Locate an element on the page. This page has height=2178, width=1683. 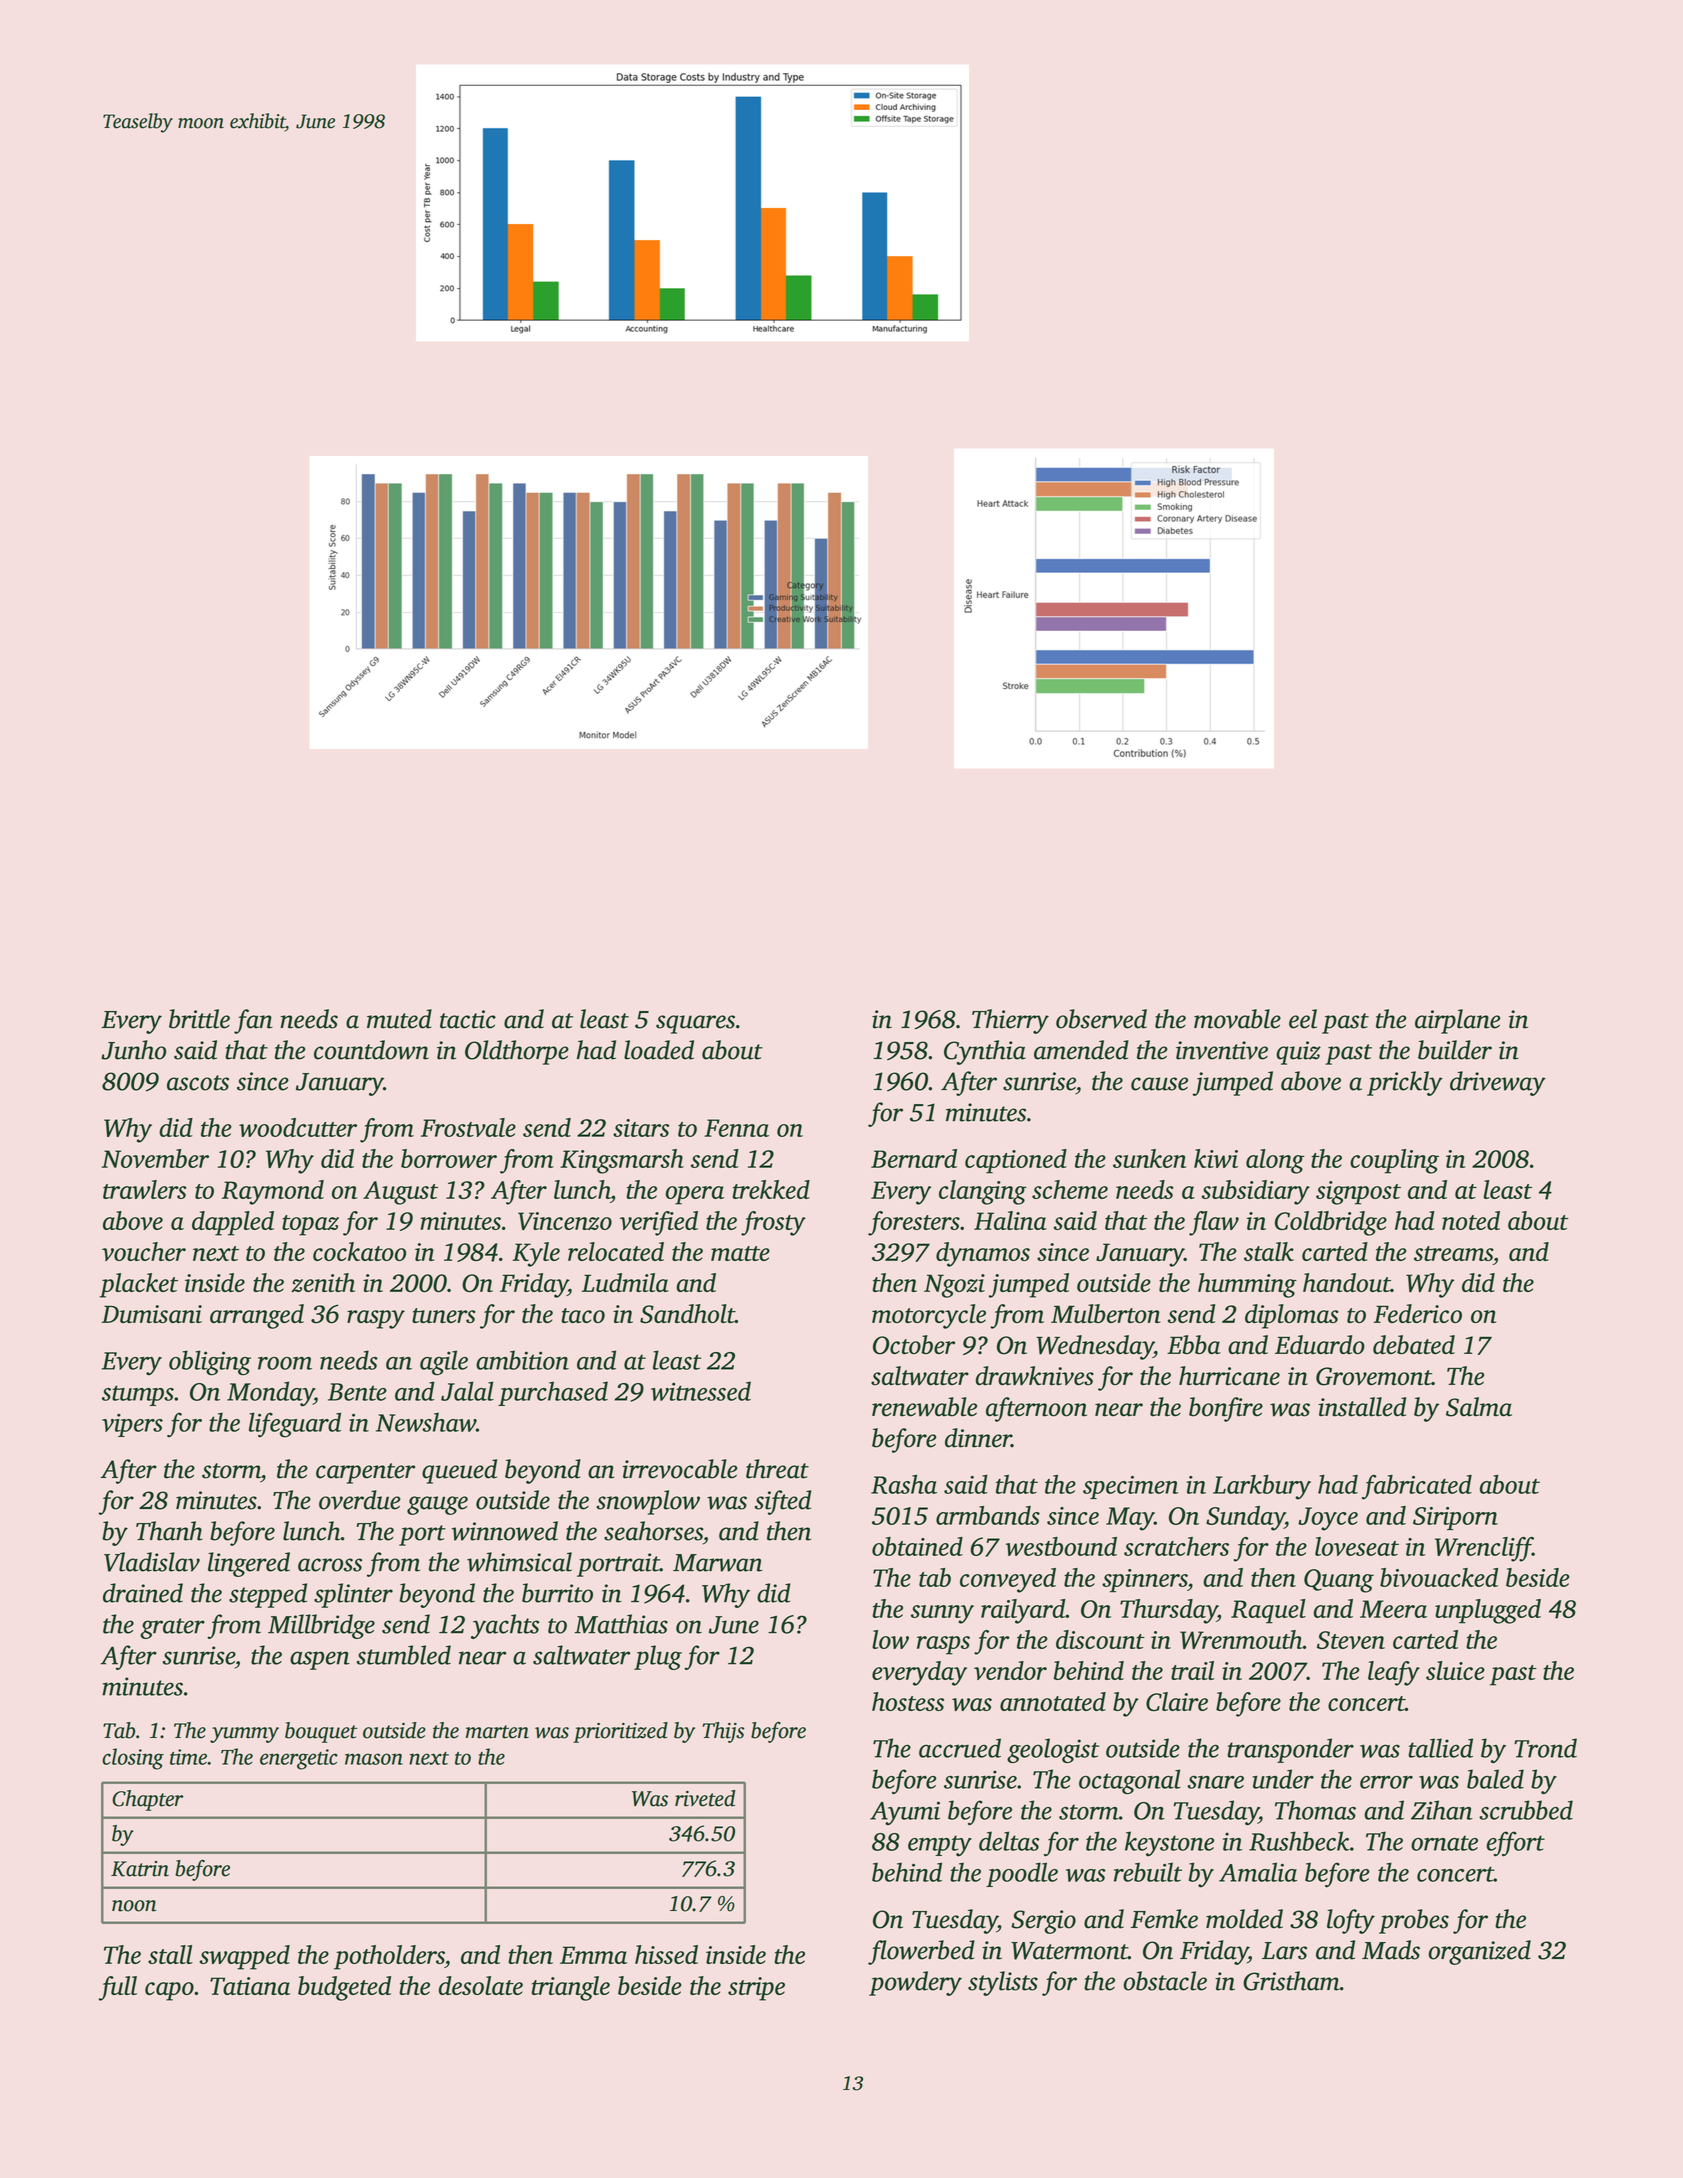
irrevocable is located at coordinates (680, 1469).
